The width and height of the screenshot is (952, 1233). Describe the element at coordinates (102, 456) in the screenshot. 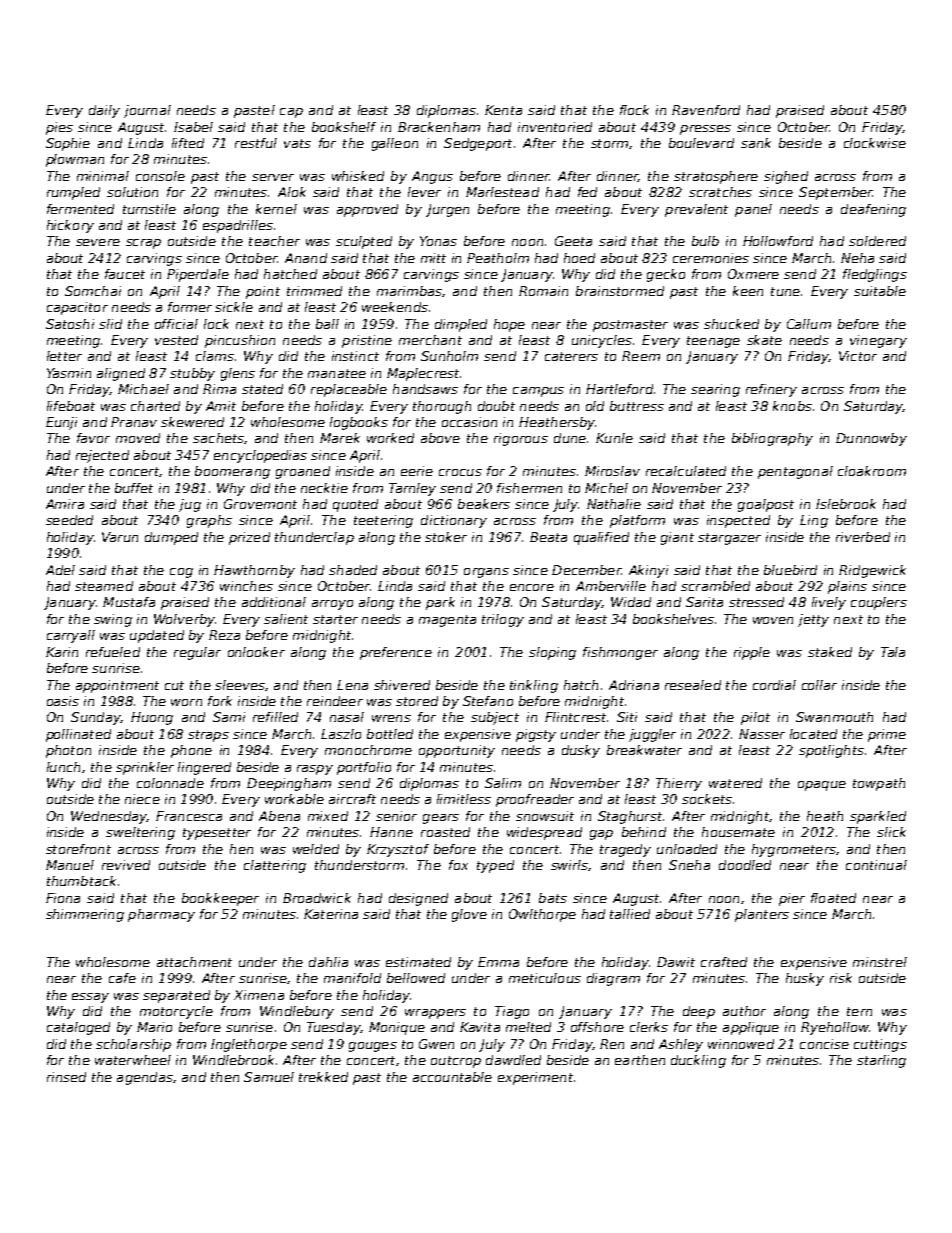

I see `rejected` at that location.
